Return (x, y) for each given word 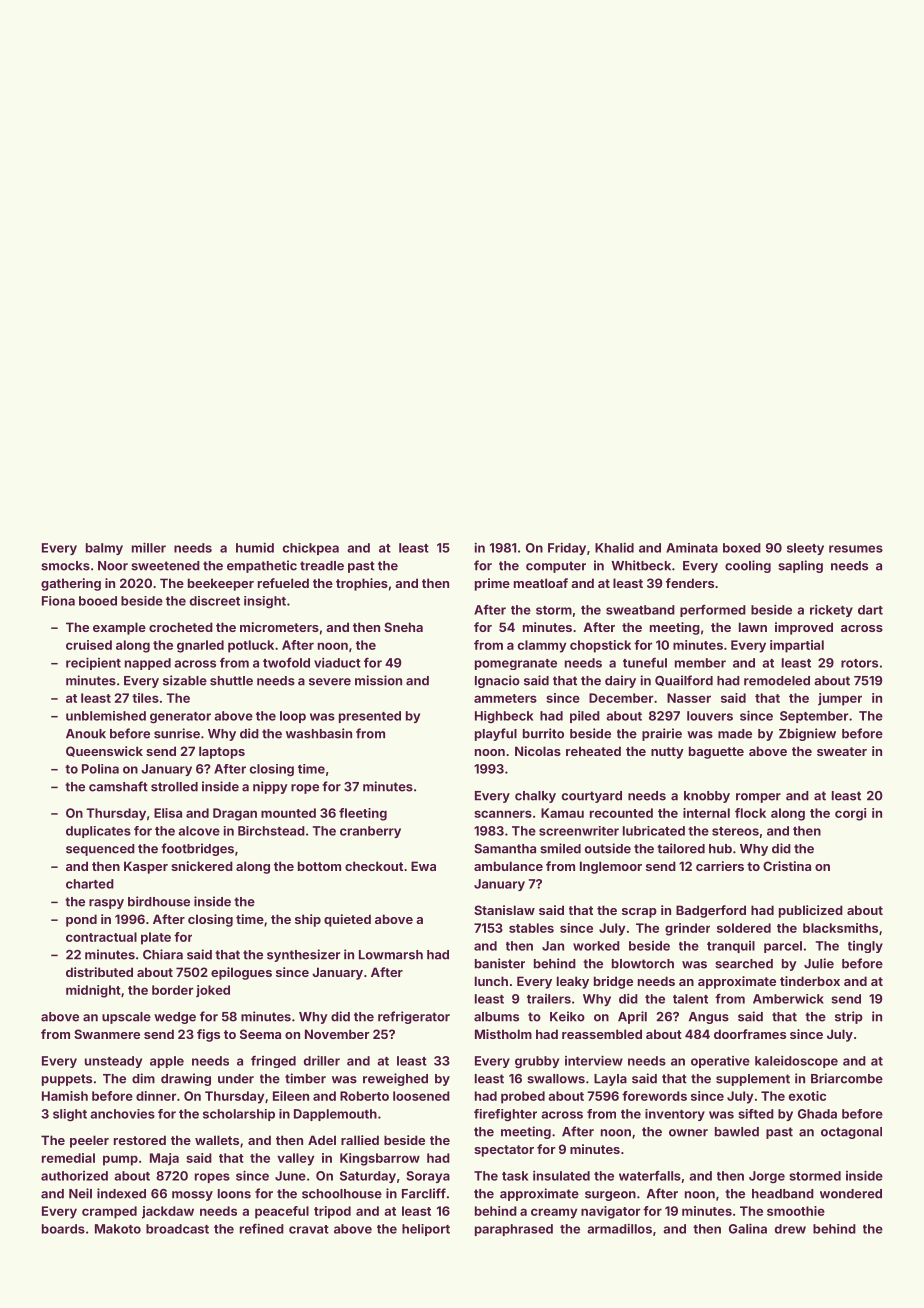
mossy (192, 1196)
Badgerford (711, 911)
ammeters (505, 698)
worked (596, 946)
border (172, 990)
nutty (667, 753)
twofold (286, 663)
